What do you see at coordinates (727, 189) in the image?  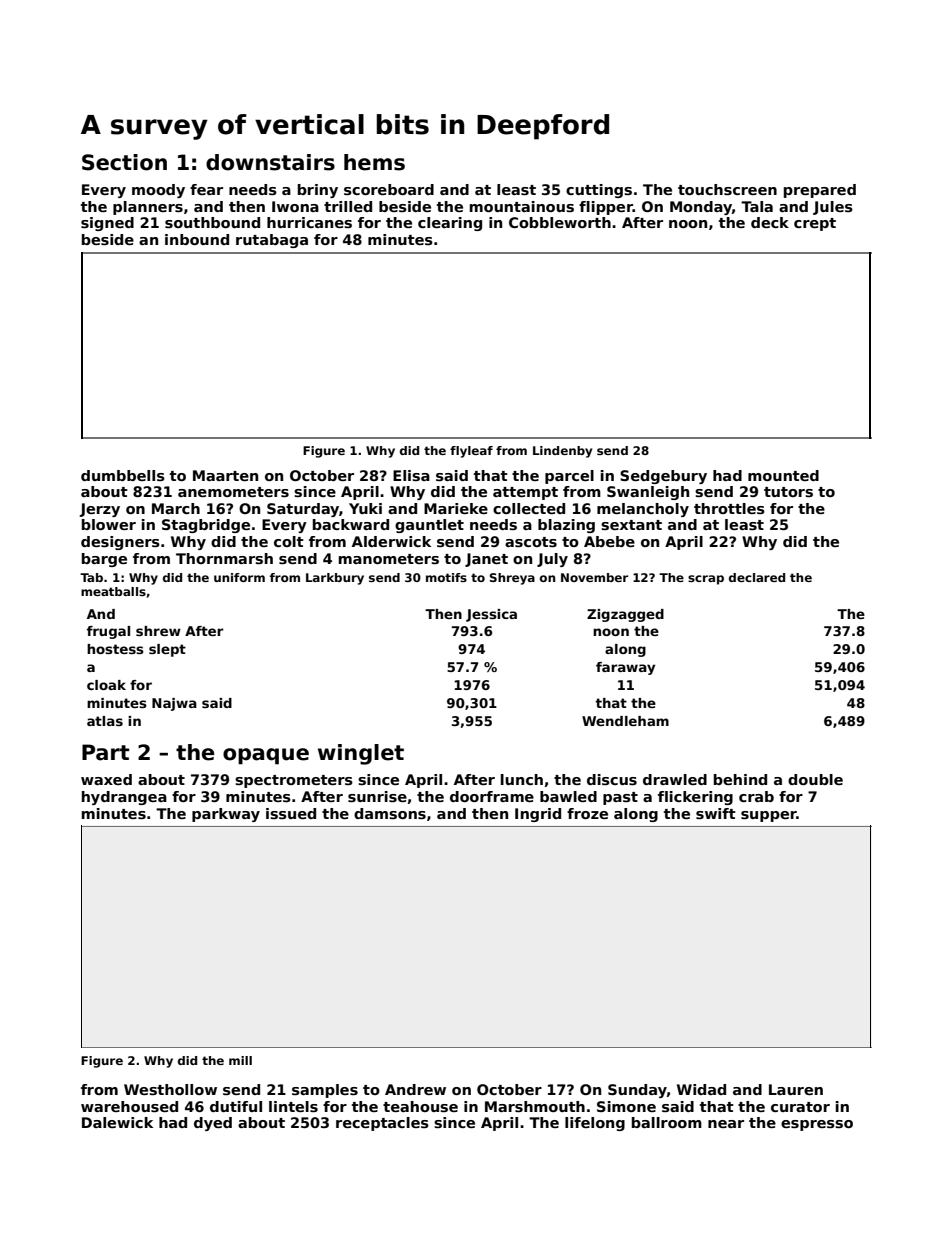 I see `touchscreen` at bounding box center [727, 189].
